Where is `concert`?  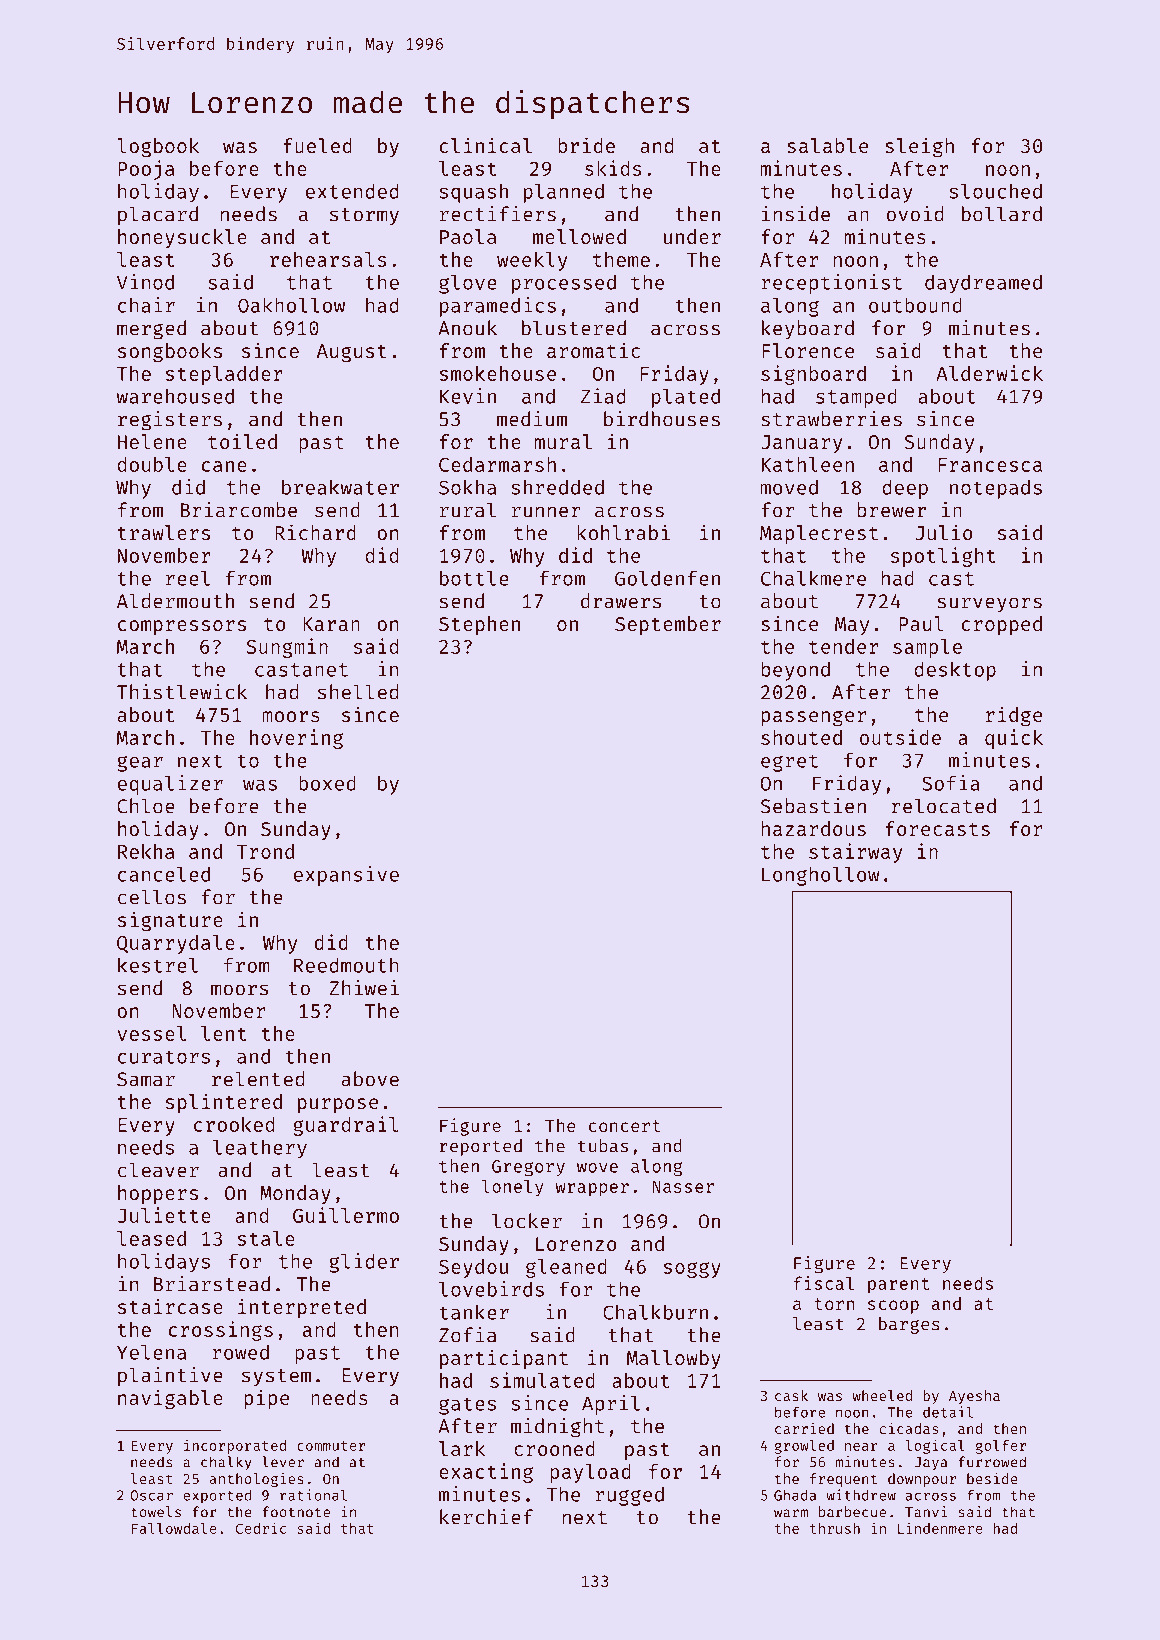
concert is located at coordinates (624, 1126).
